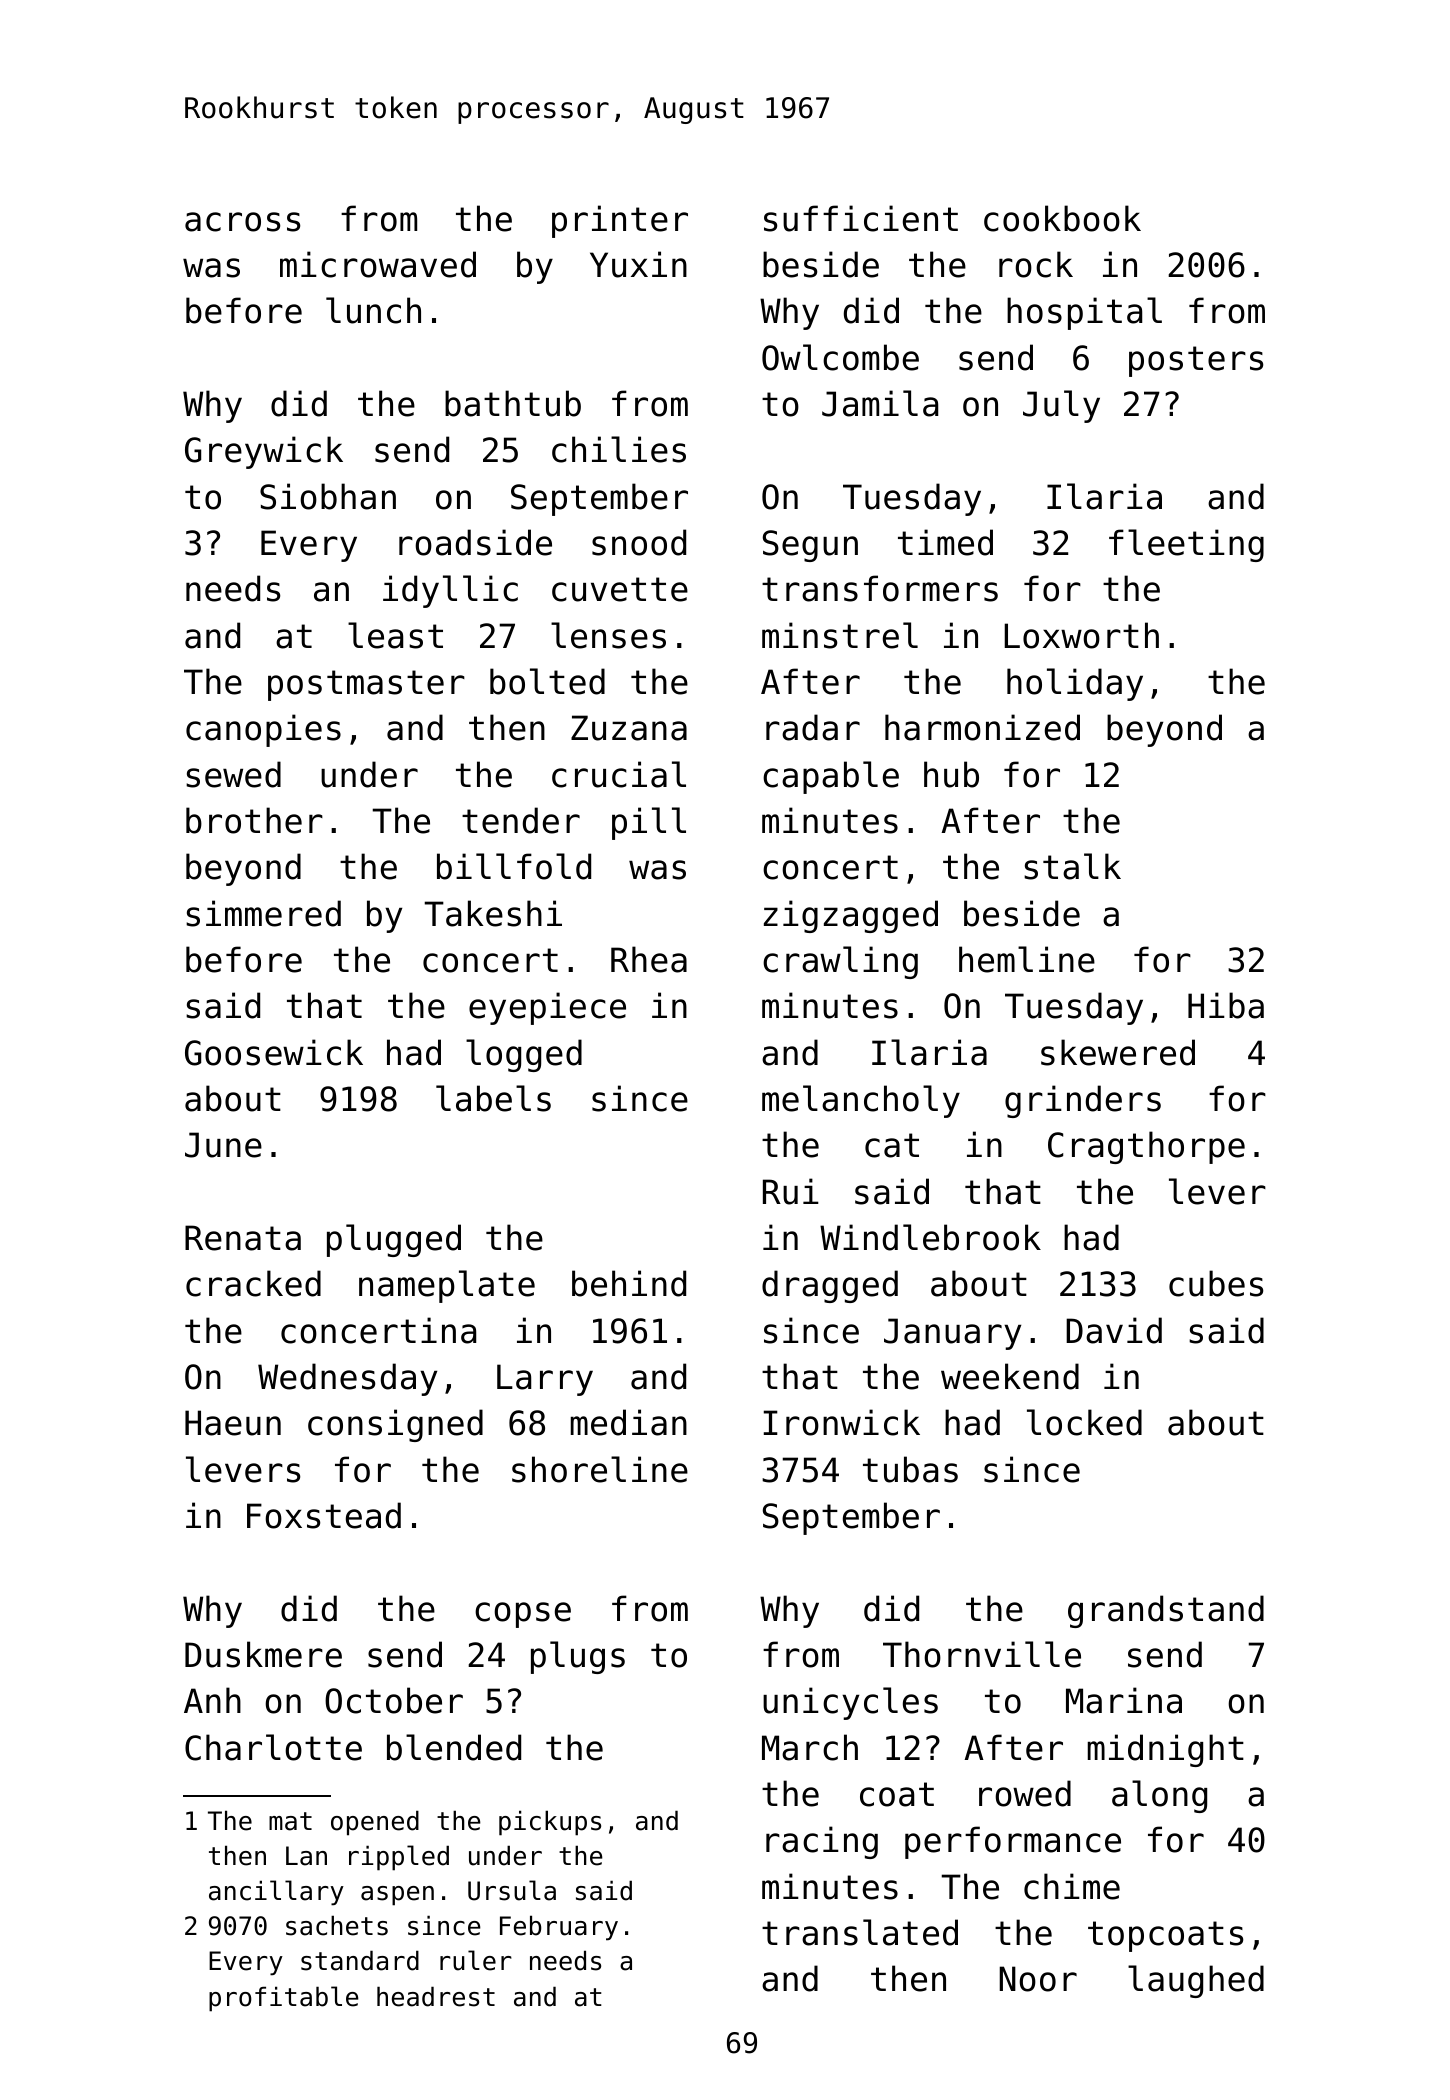 The height and width of the screenshot is (2100, 1450). Describe the element at coordinates (375, 1823) in the screenshot. I see `opened` at that location.
